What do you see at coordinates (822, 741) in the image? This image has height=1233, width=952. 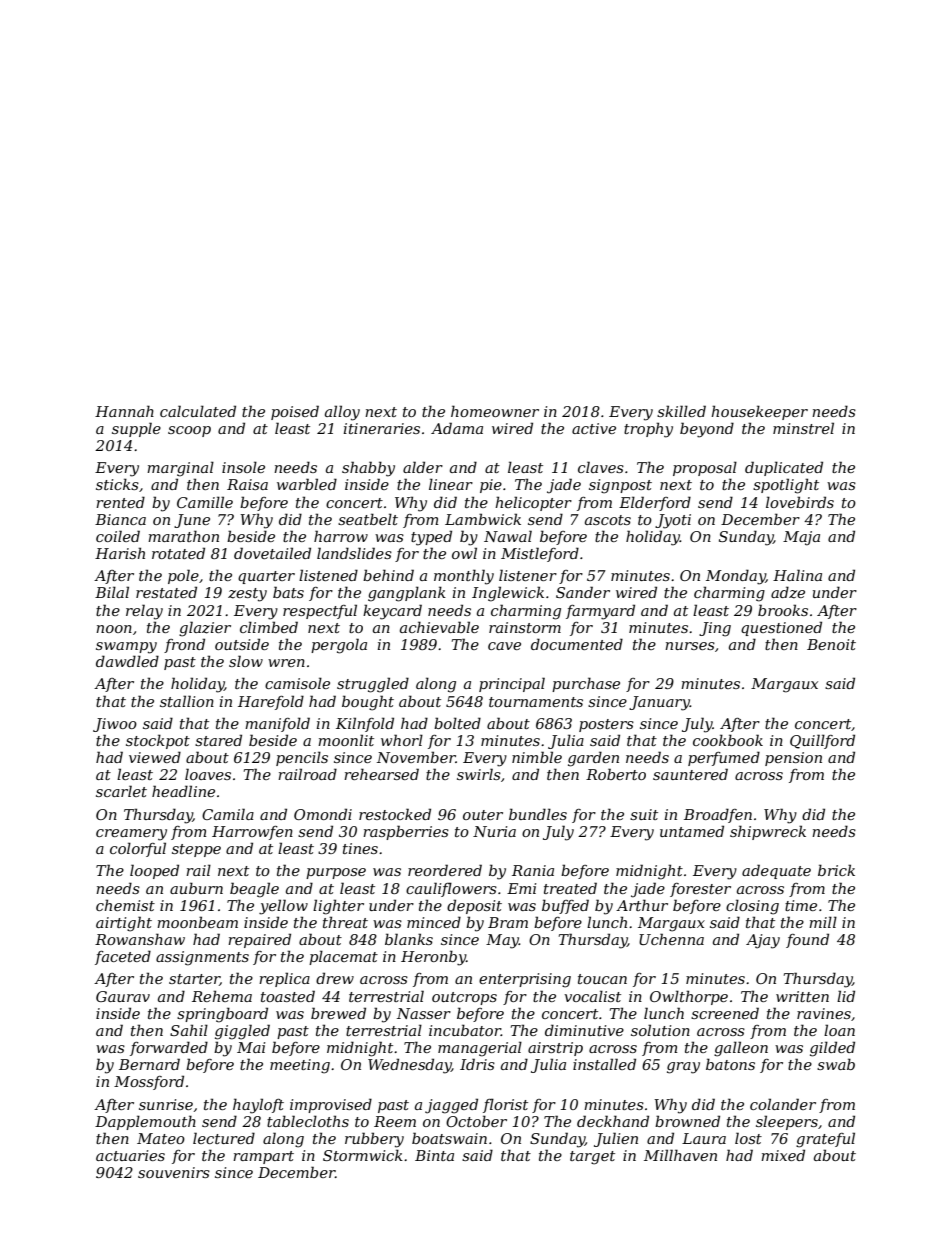 I see `Quillford` at bounding box center [822, 741].
